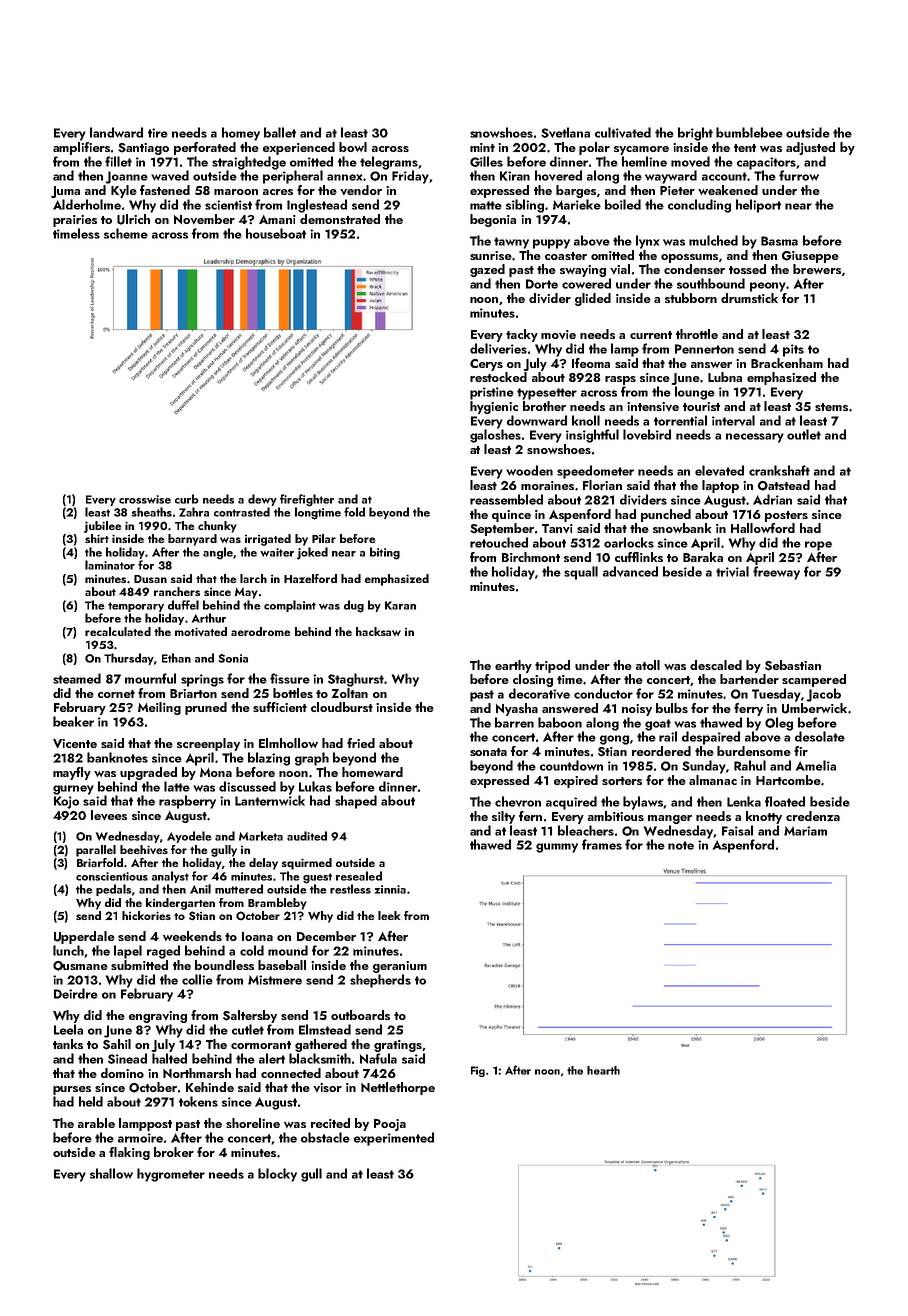  I want to click on experimented, so click(394, 1139).
